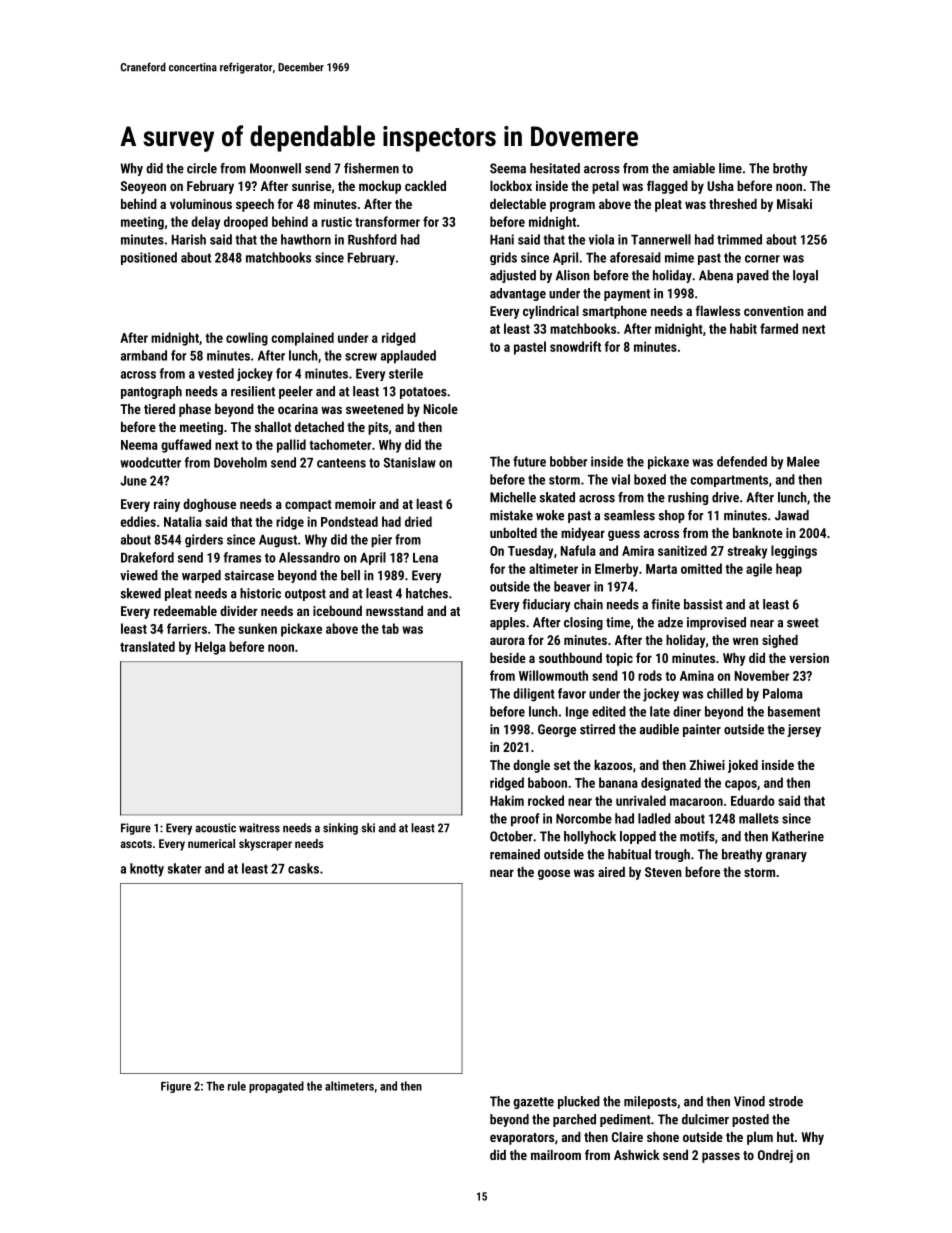 This screenshot has height=1233, width=952. Describe the element at coordinates (143, 187) in the screenshot. I see `Seoyeon` at that location.
